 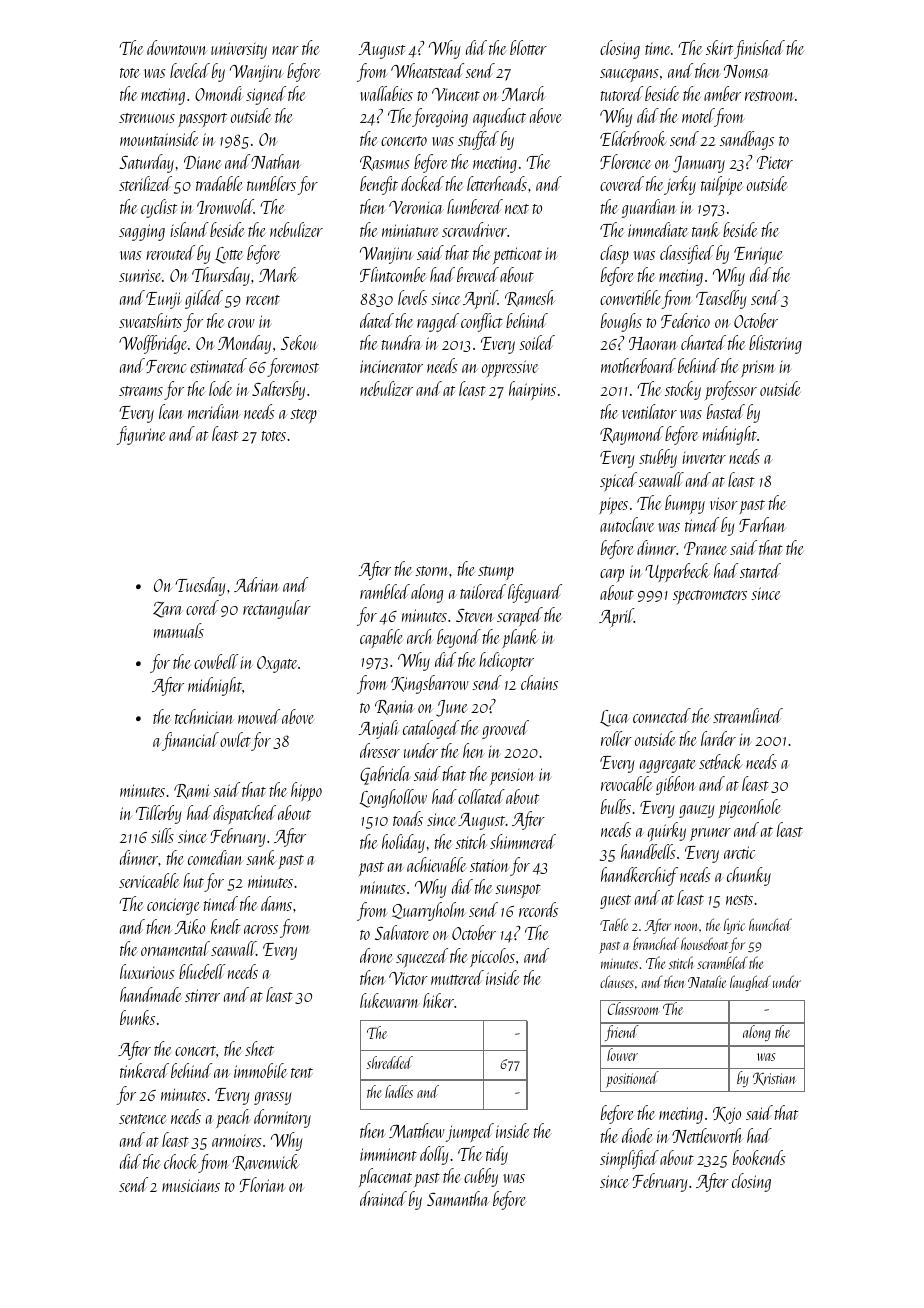 I want to click on Florian, so click(x=263, y=1184).
